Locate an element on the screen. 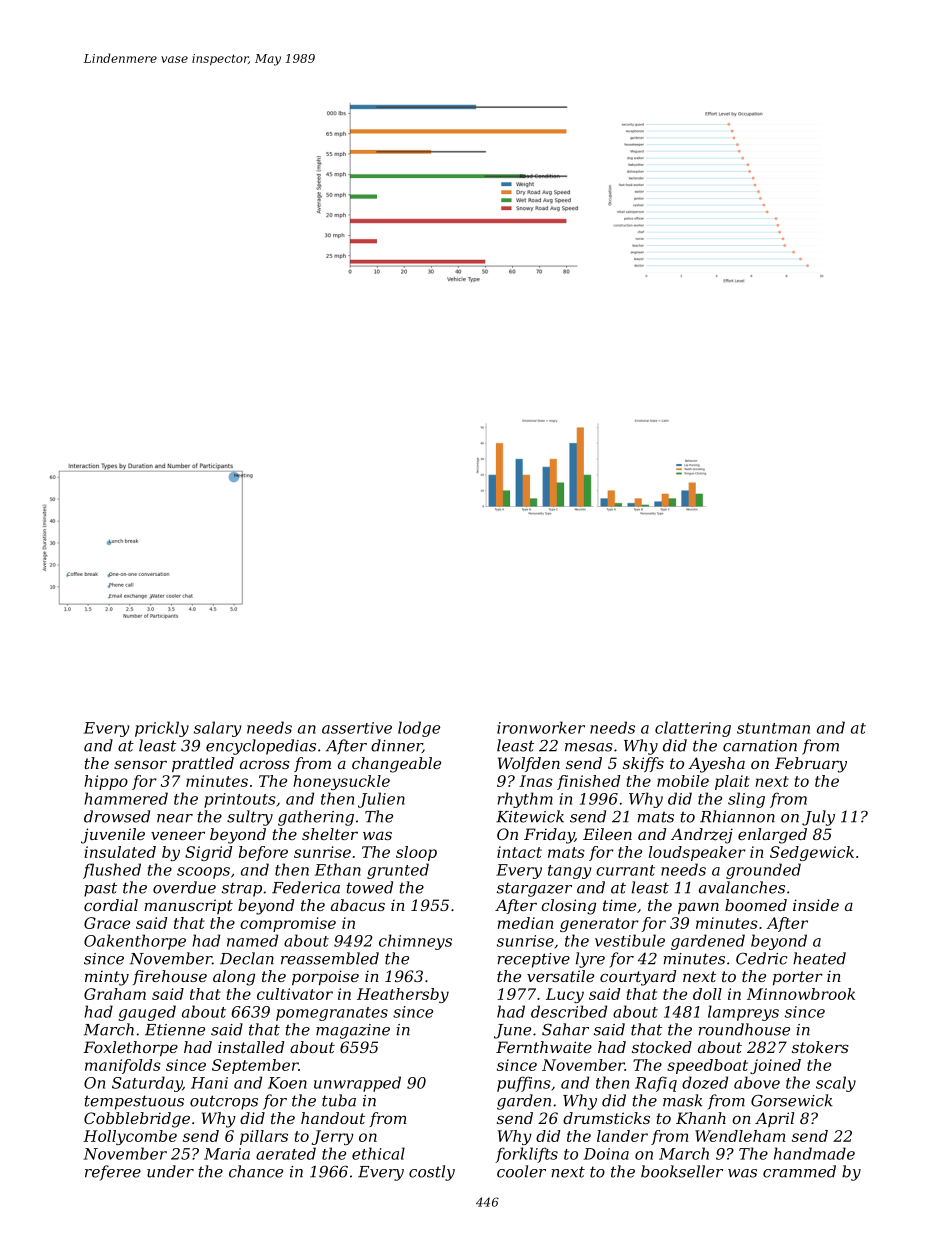 This screenshot has width=952, height=1233. near is located at coordinates (175, 818).
